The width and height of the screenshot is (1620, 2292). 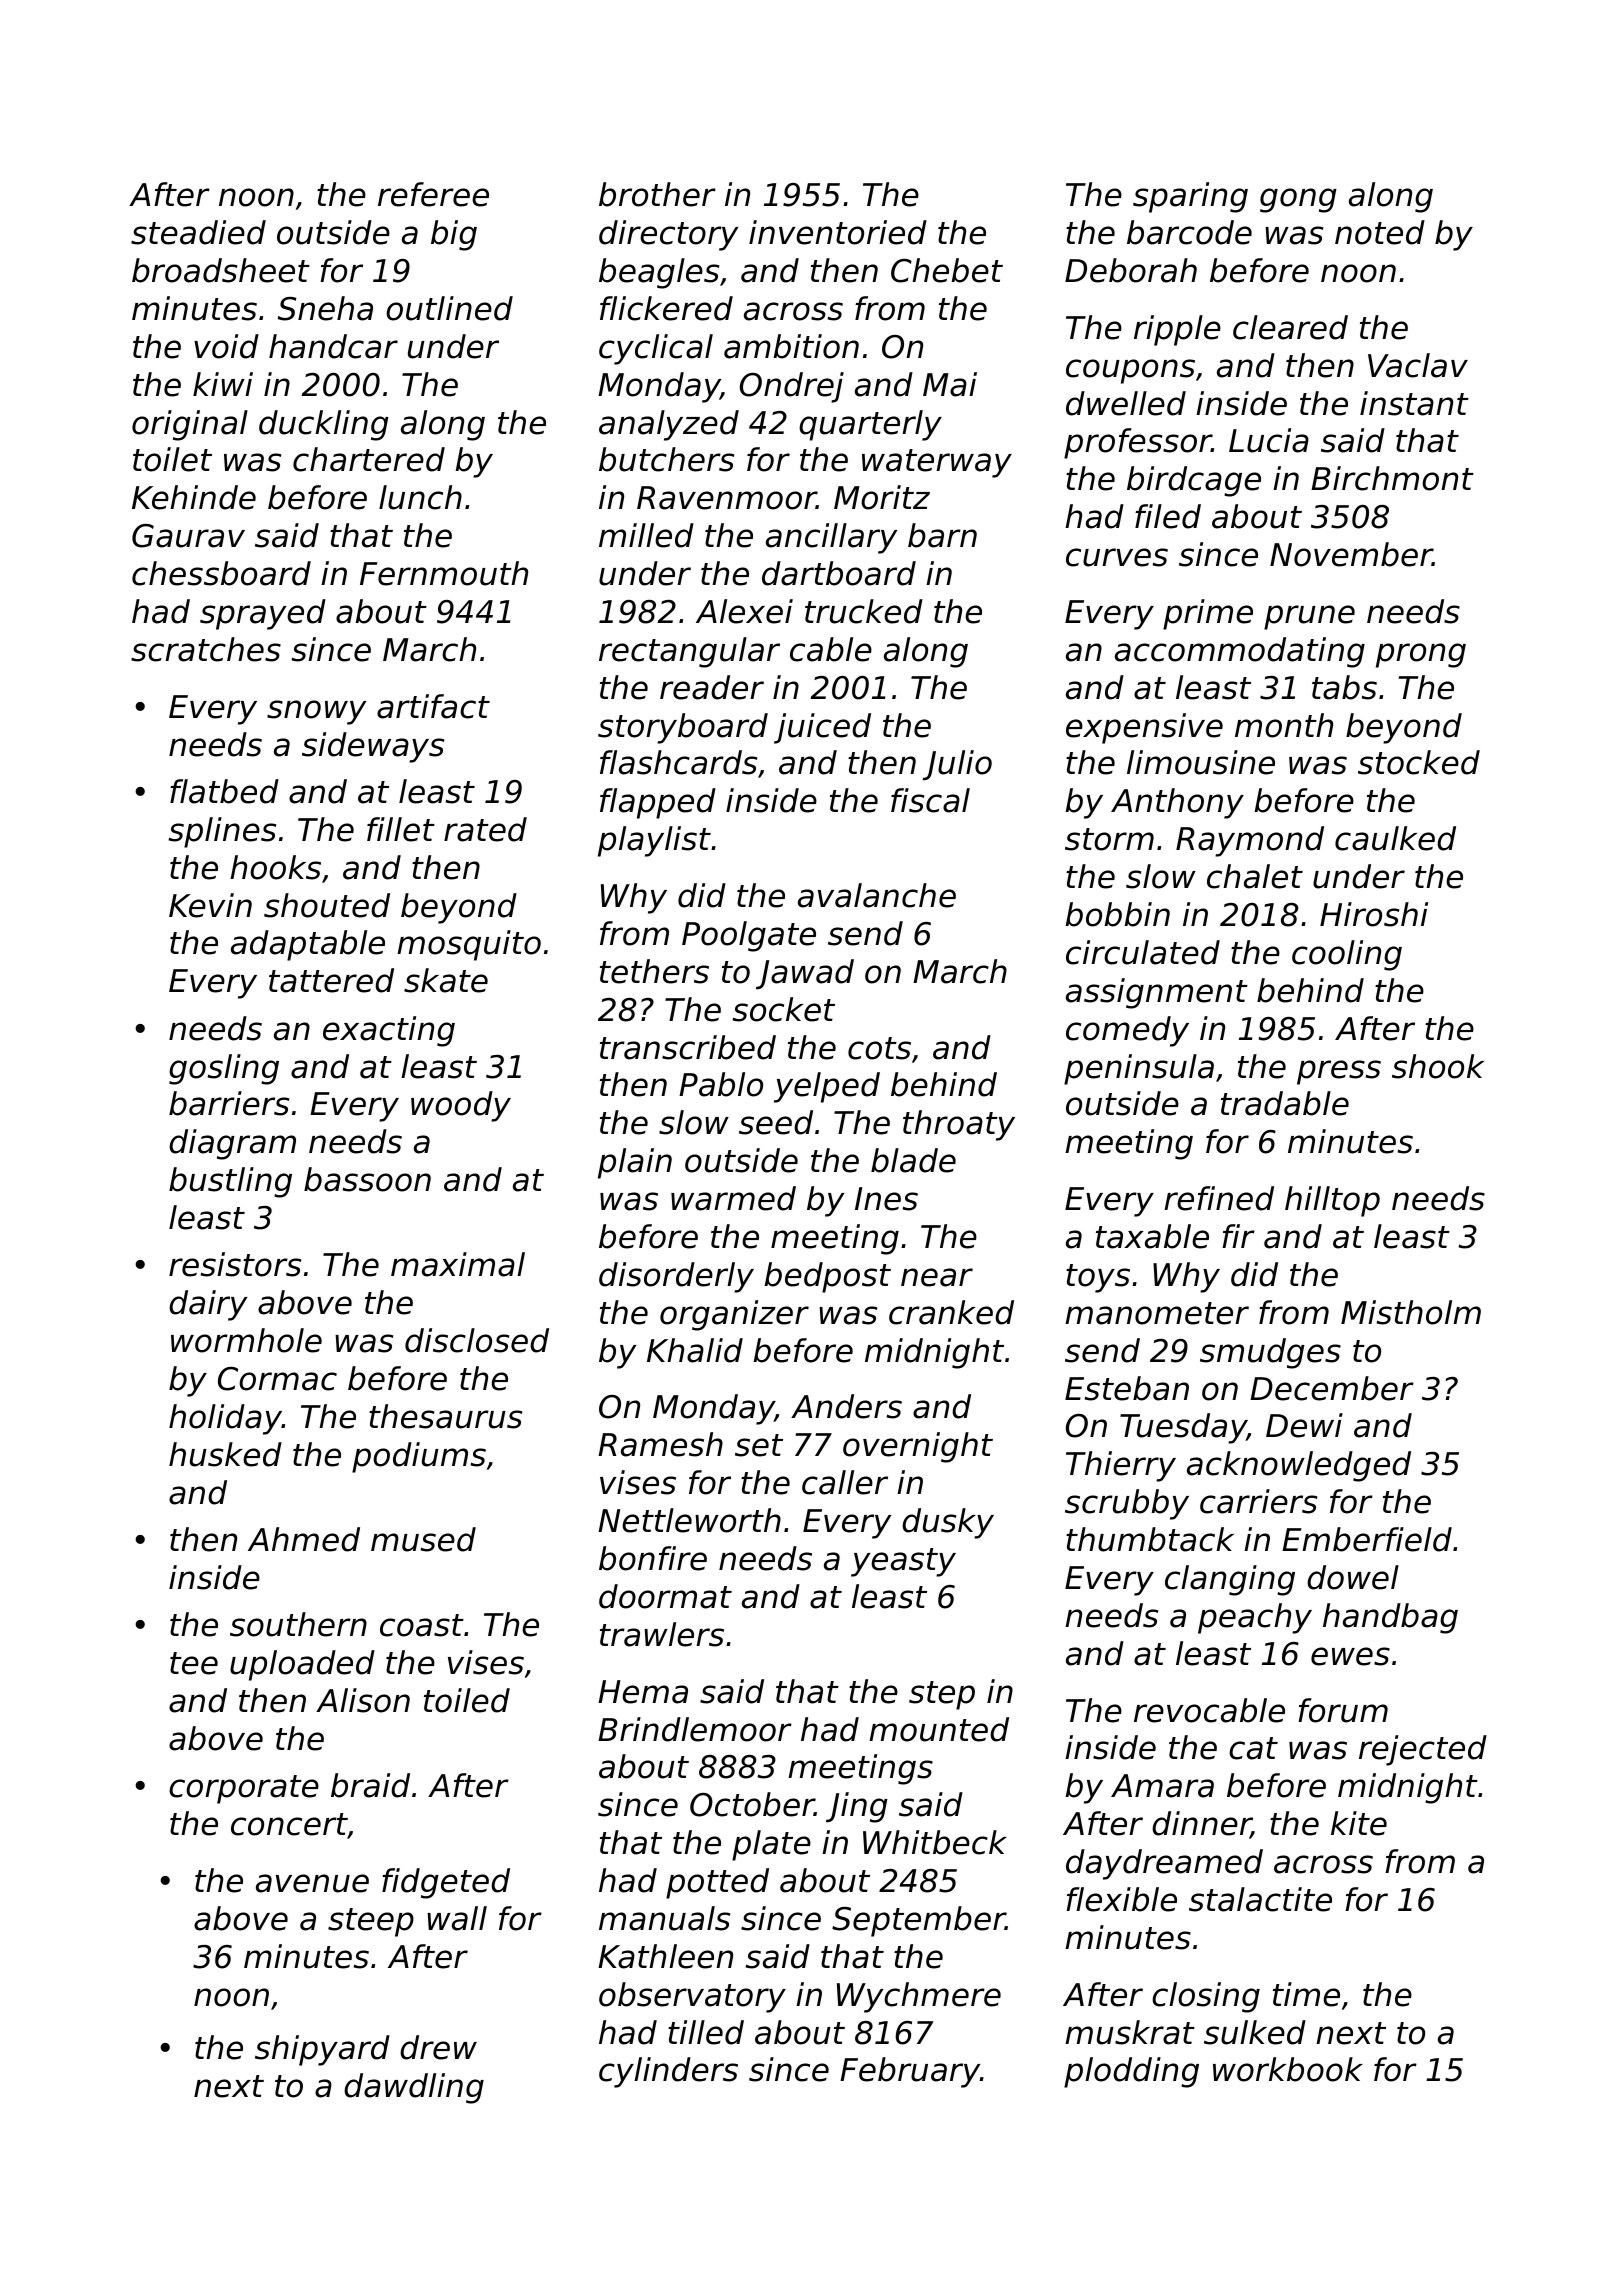 I want to click on wormhole, so click(x=246, y=1340).
